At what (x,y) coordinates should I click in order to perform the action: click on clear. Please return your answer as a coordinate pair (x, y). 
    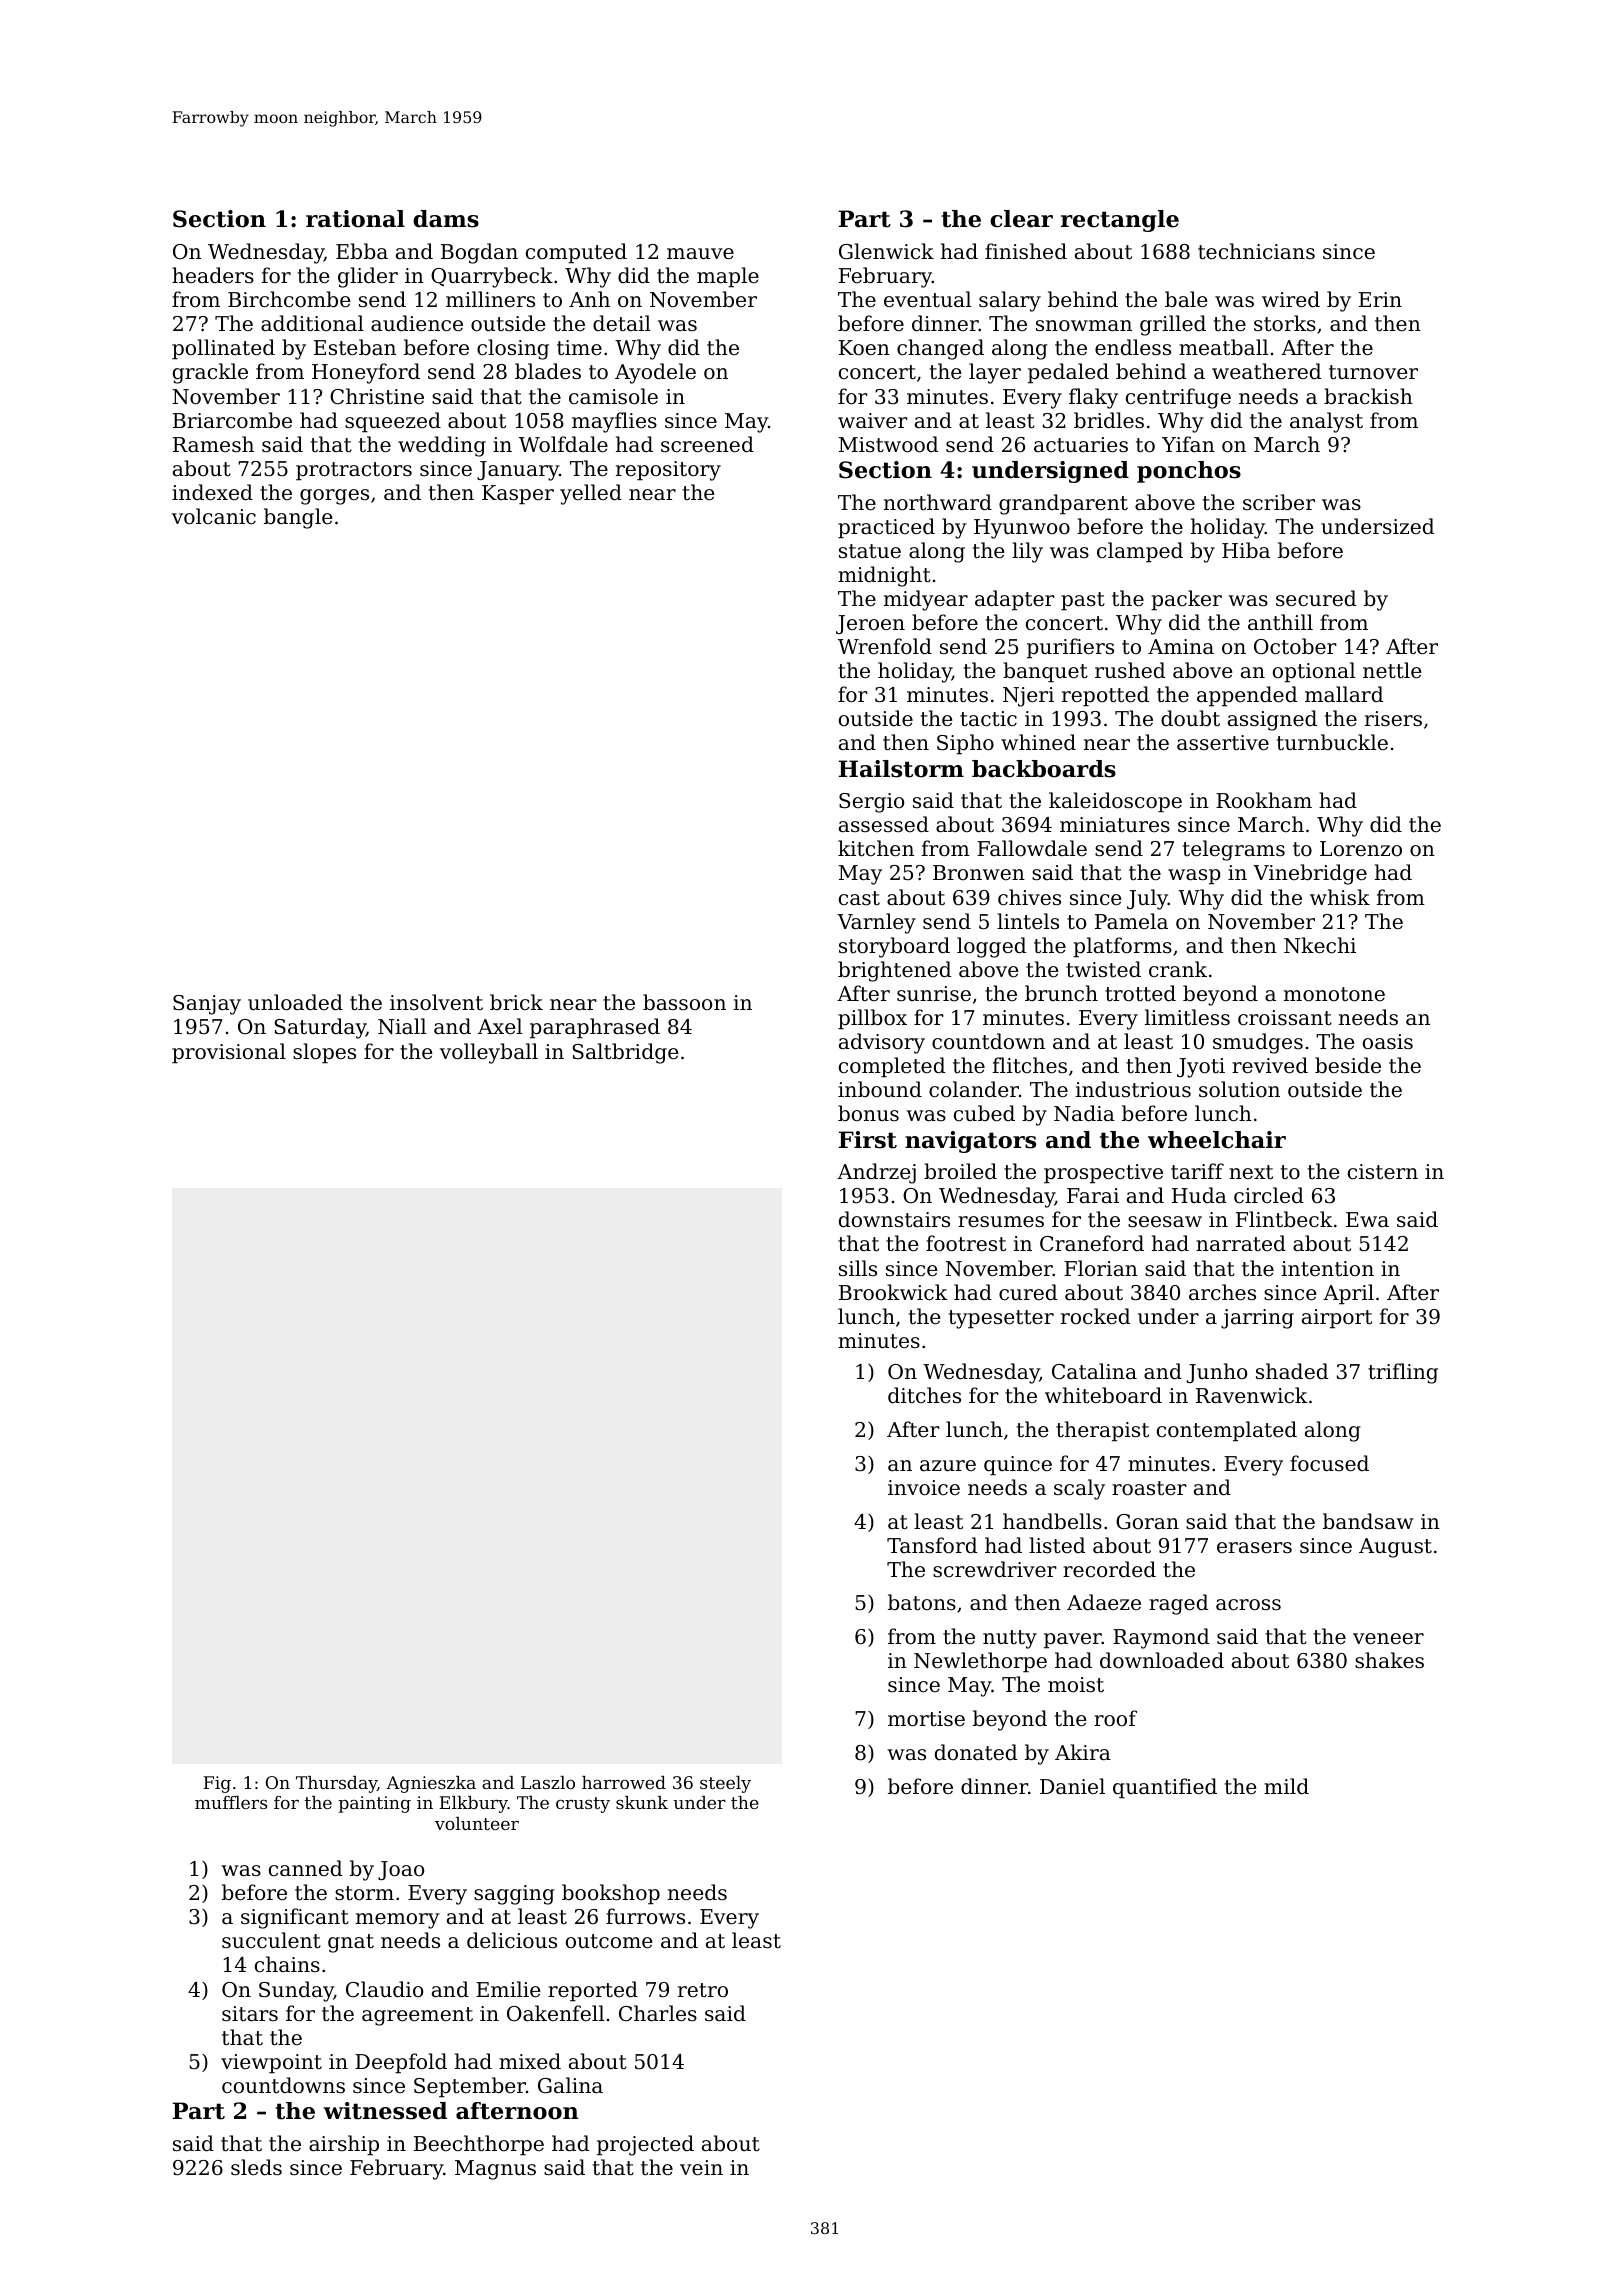
    Looking at the image, I should click on (1021, 219).
